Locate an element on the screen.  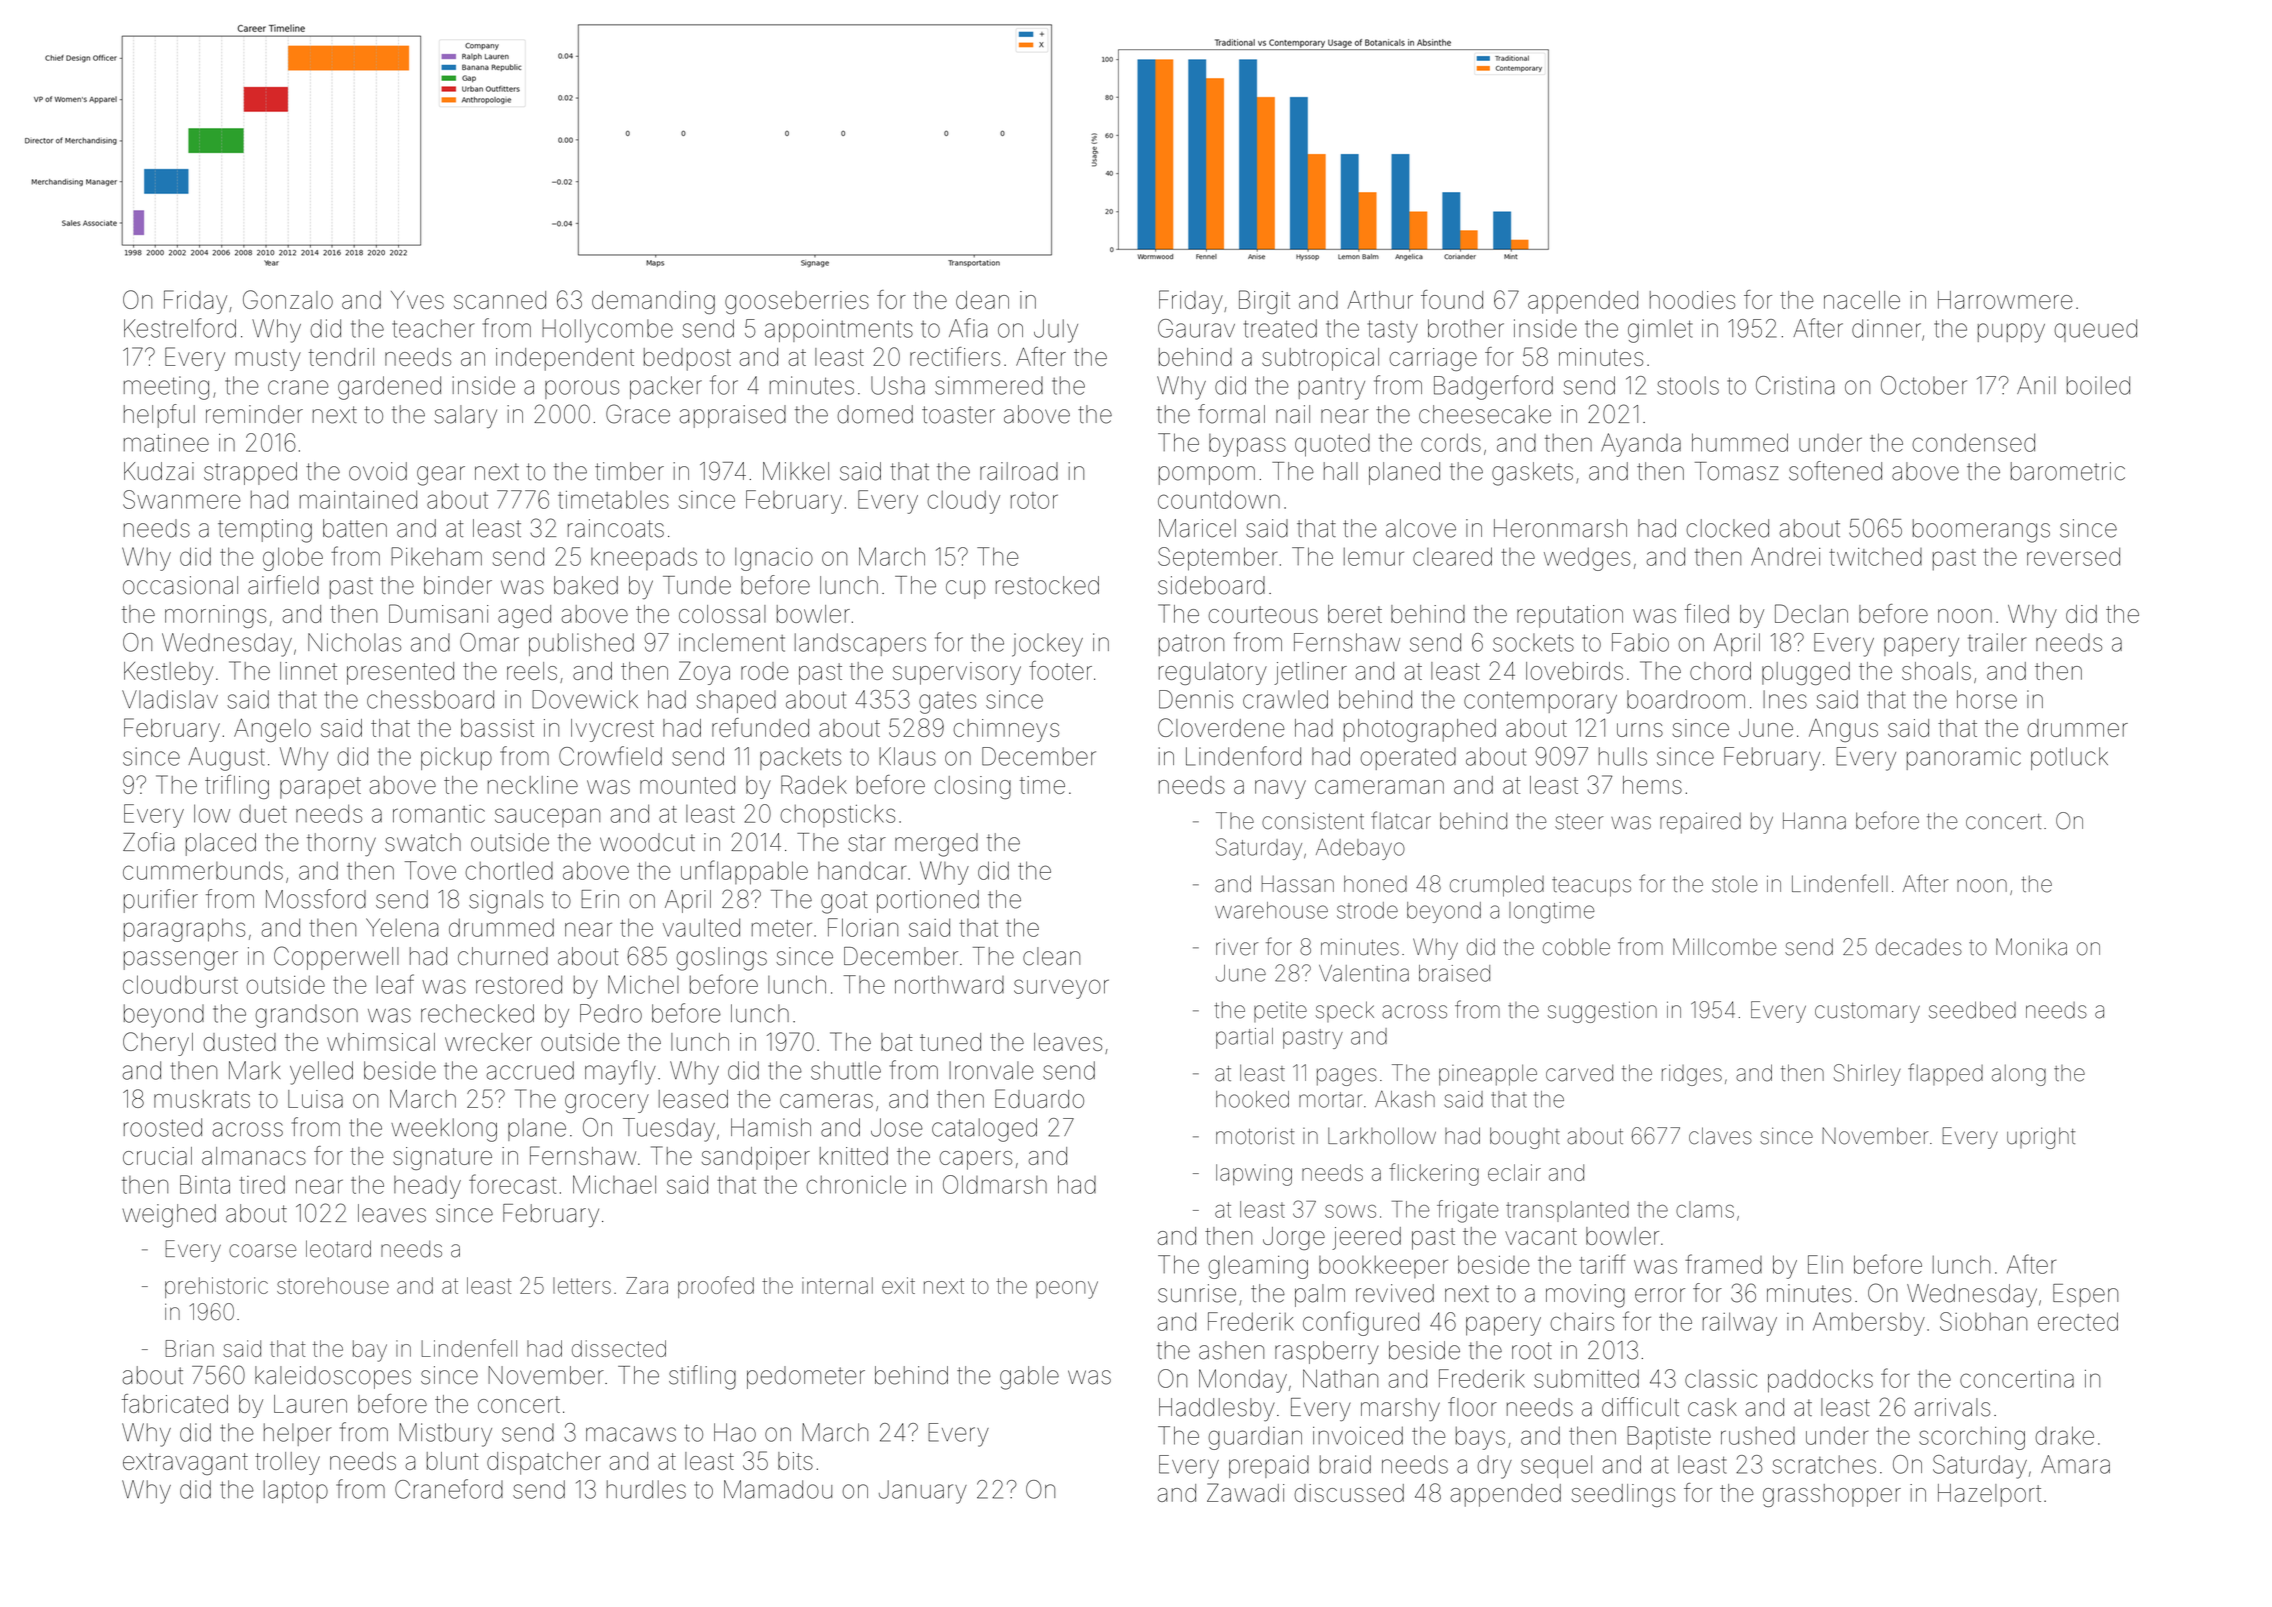
laptop is located at coordinates (296, 1491).
